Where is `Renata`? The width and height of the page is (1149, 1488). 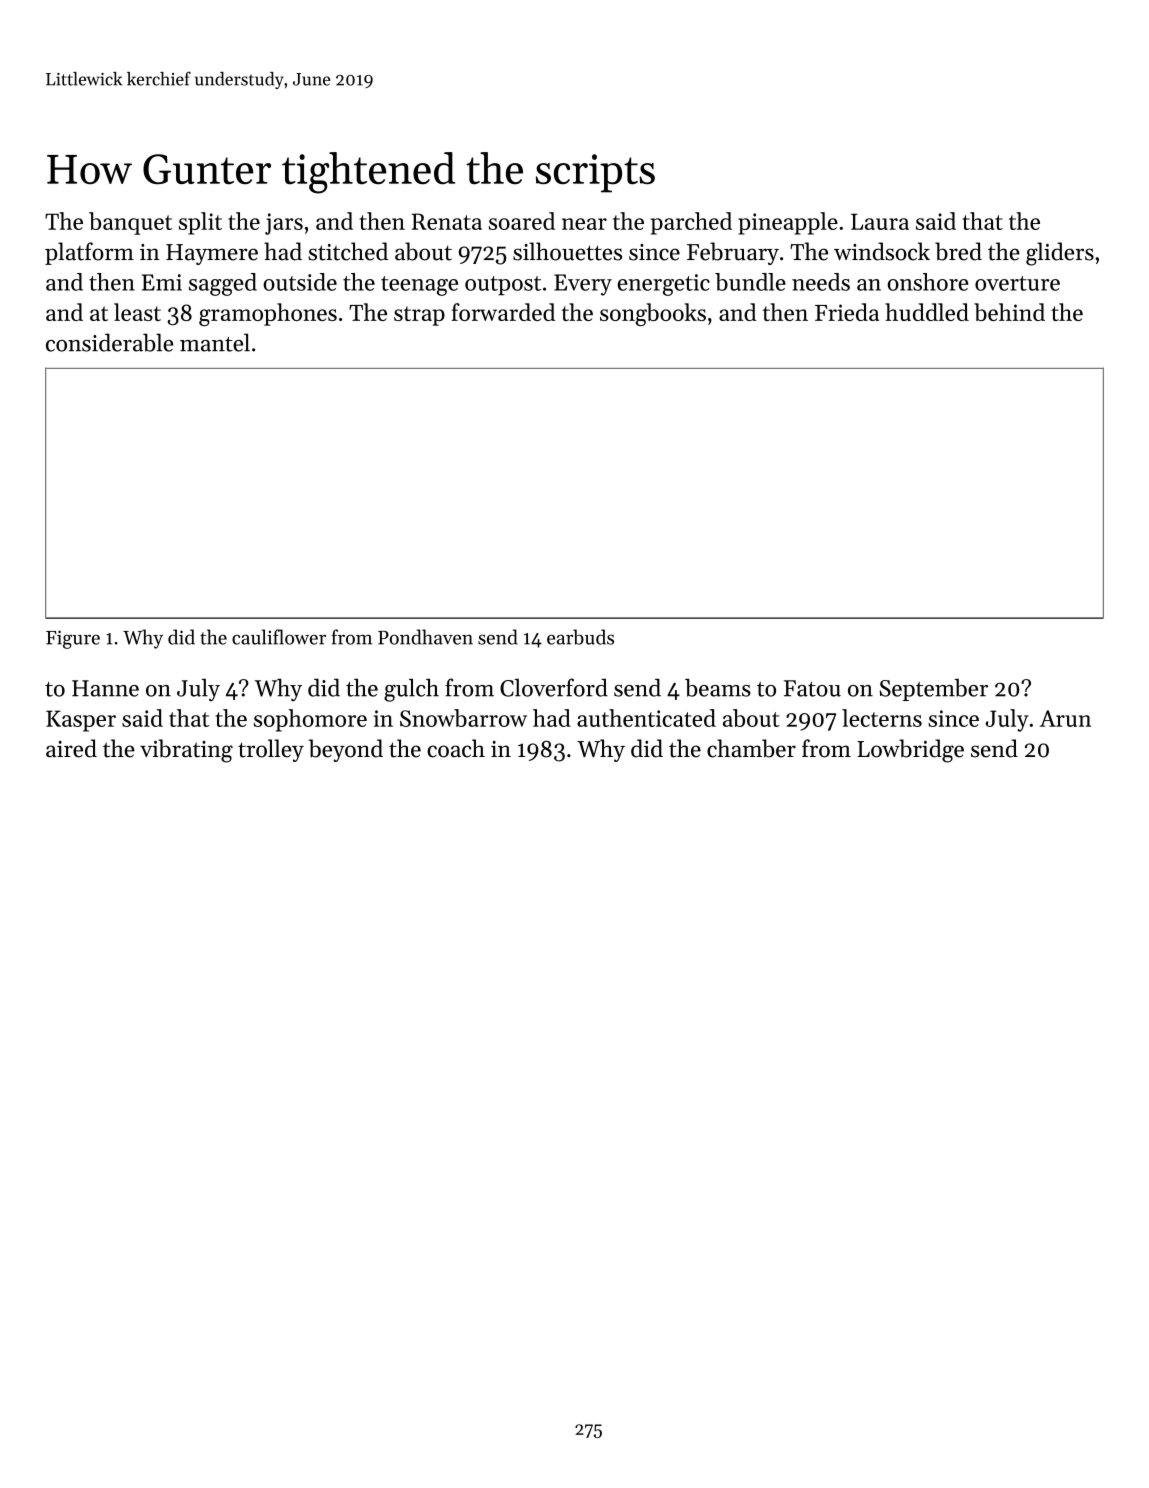
Renata is located at coordinates (447, 221).
